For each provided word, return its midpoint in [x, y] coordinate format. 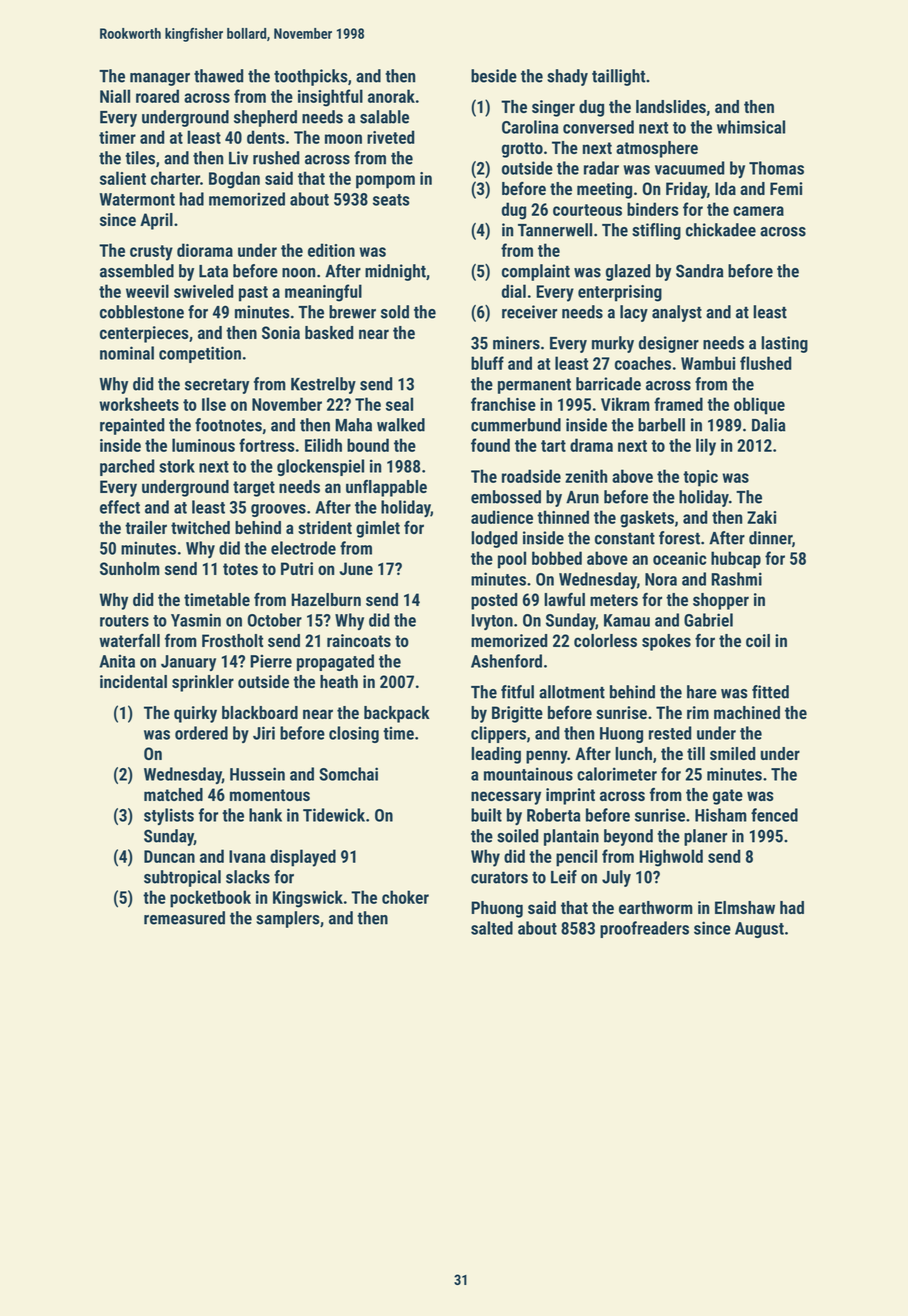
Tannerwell [555, 230]
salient [123, 178]
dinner [770, 538]
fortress [267, 445]
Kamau [627, 620]
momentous [270, 795]
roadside [531, 476]
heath [339, 681]
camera [758, 211]
